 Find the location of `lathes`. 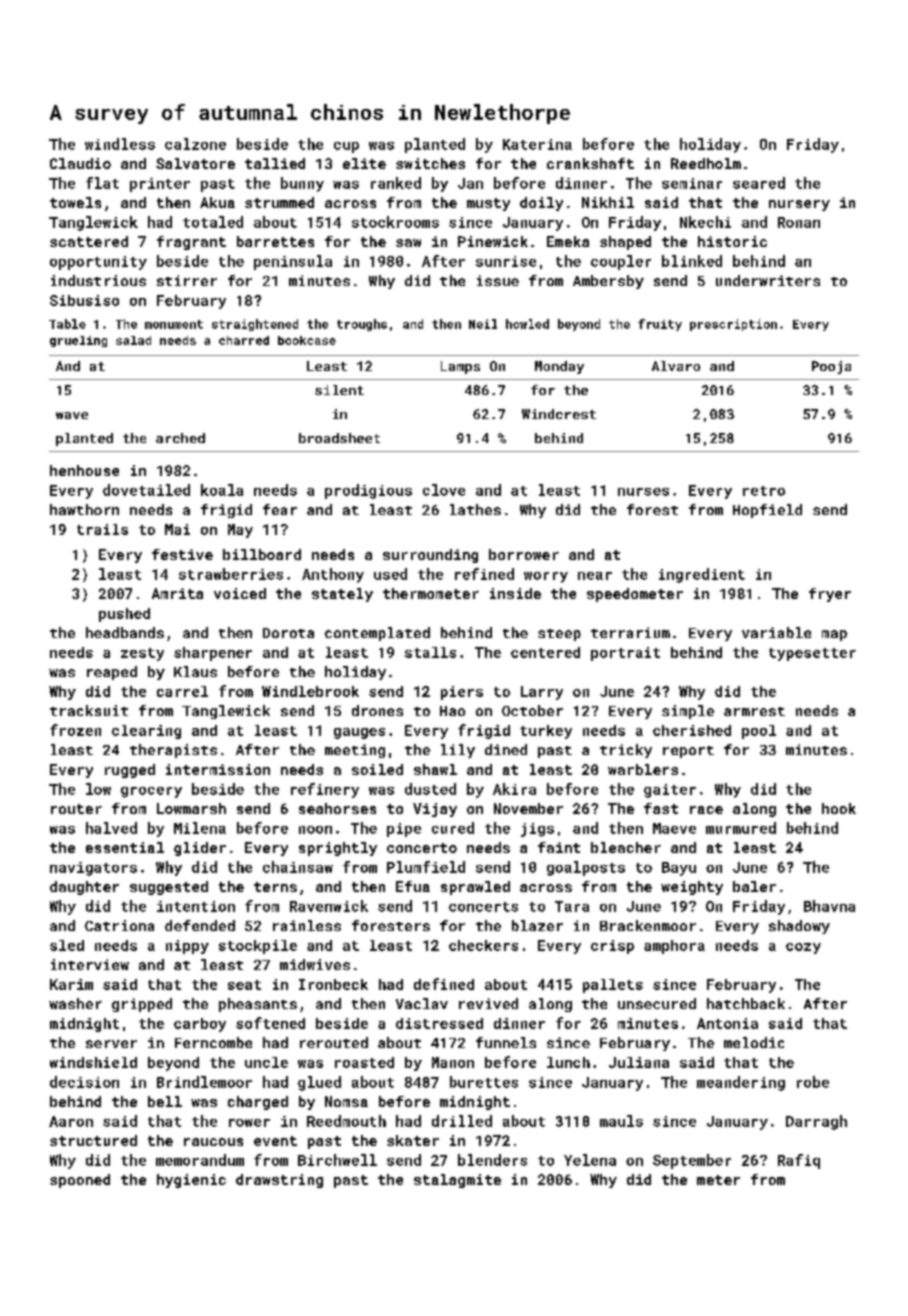

lathes is located at coordinates (475, 509).
